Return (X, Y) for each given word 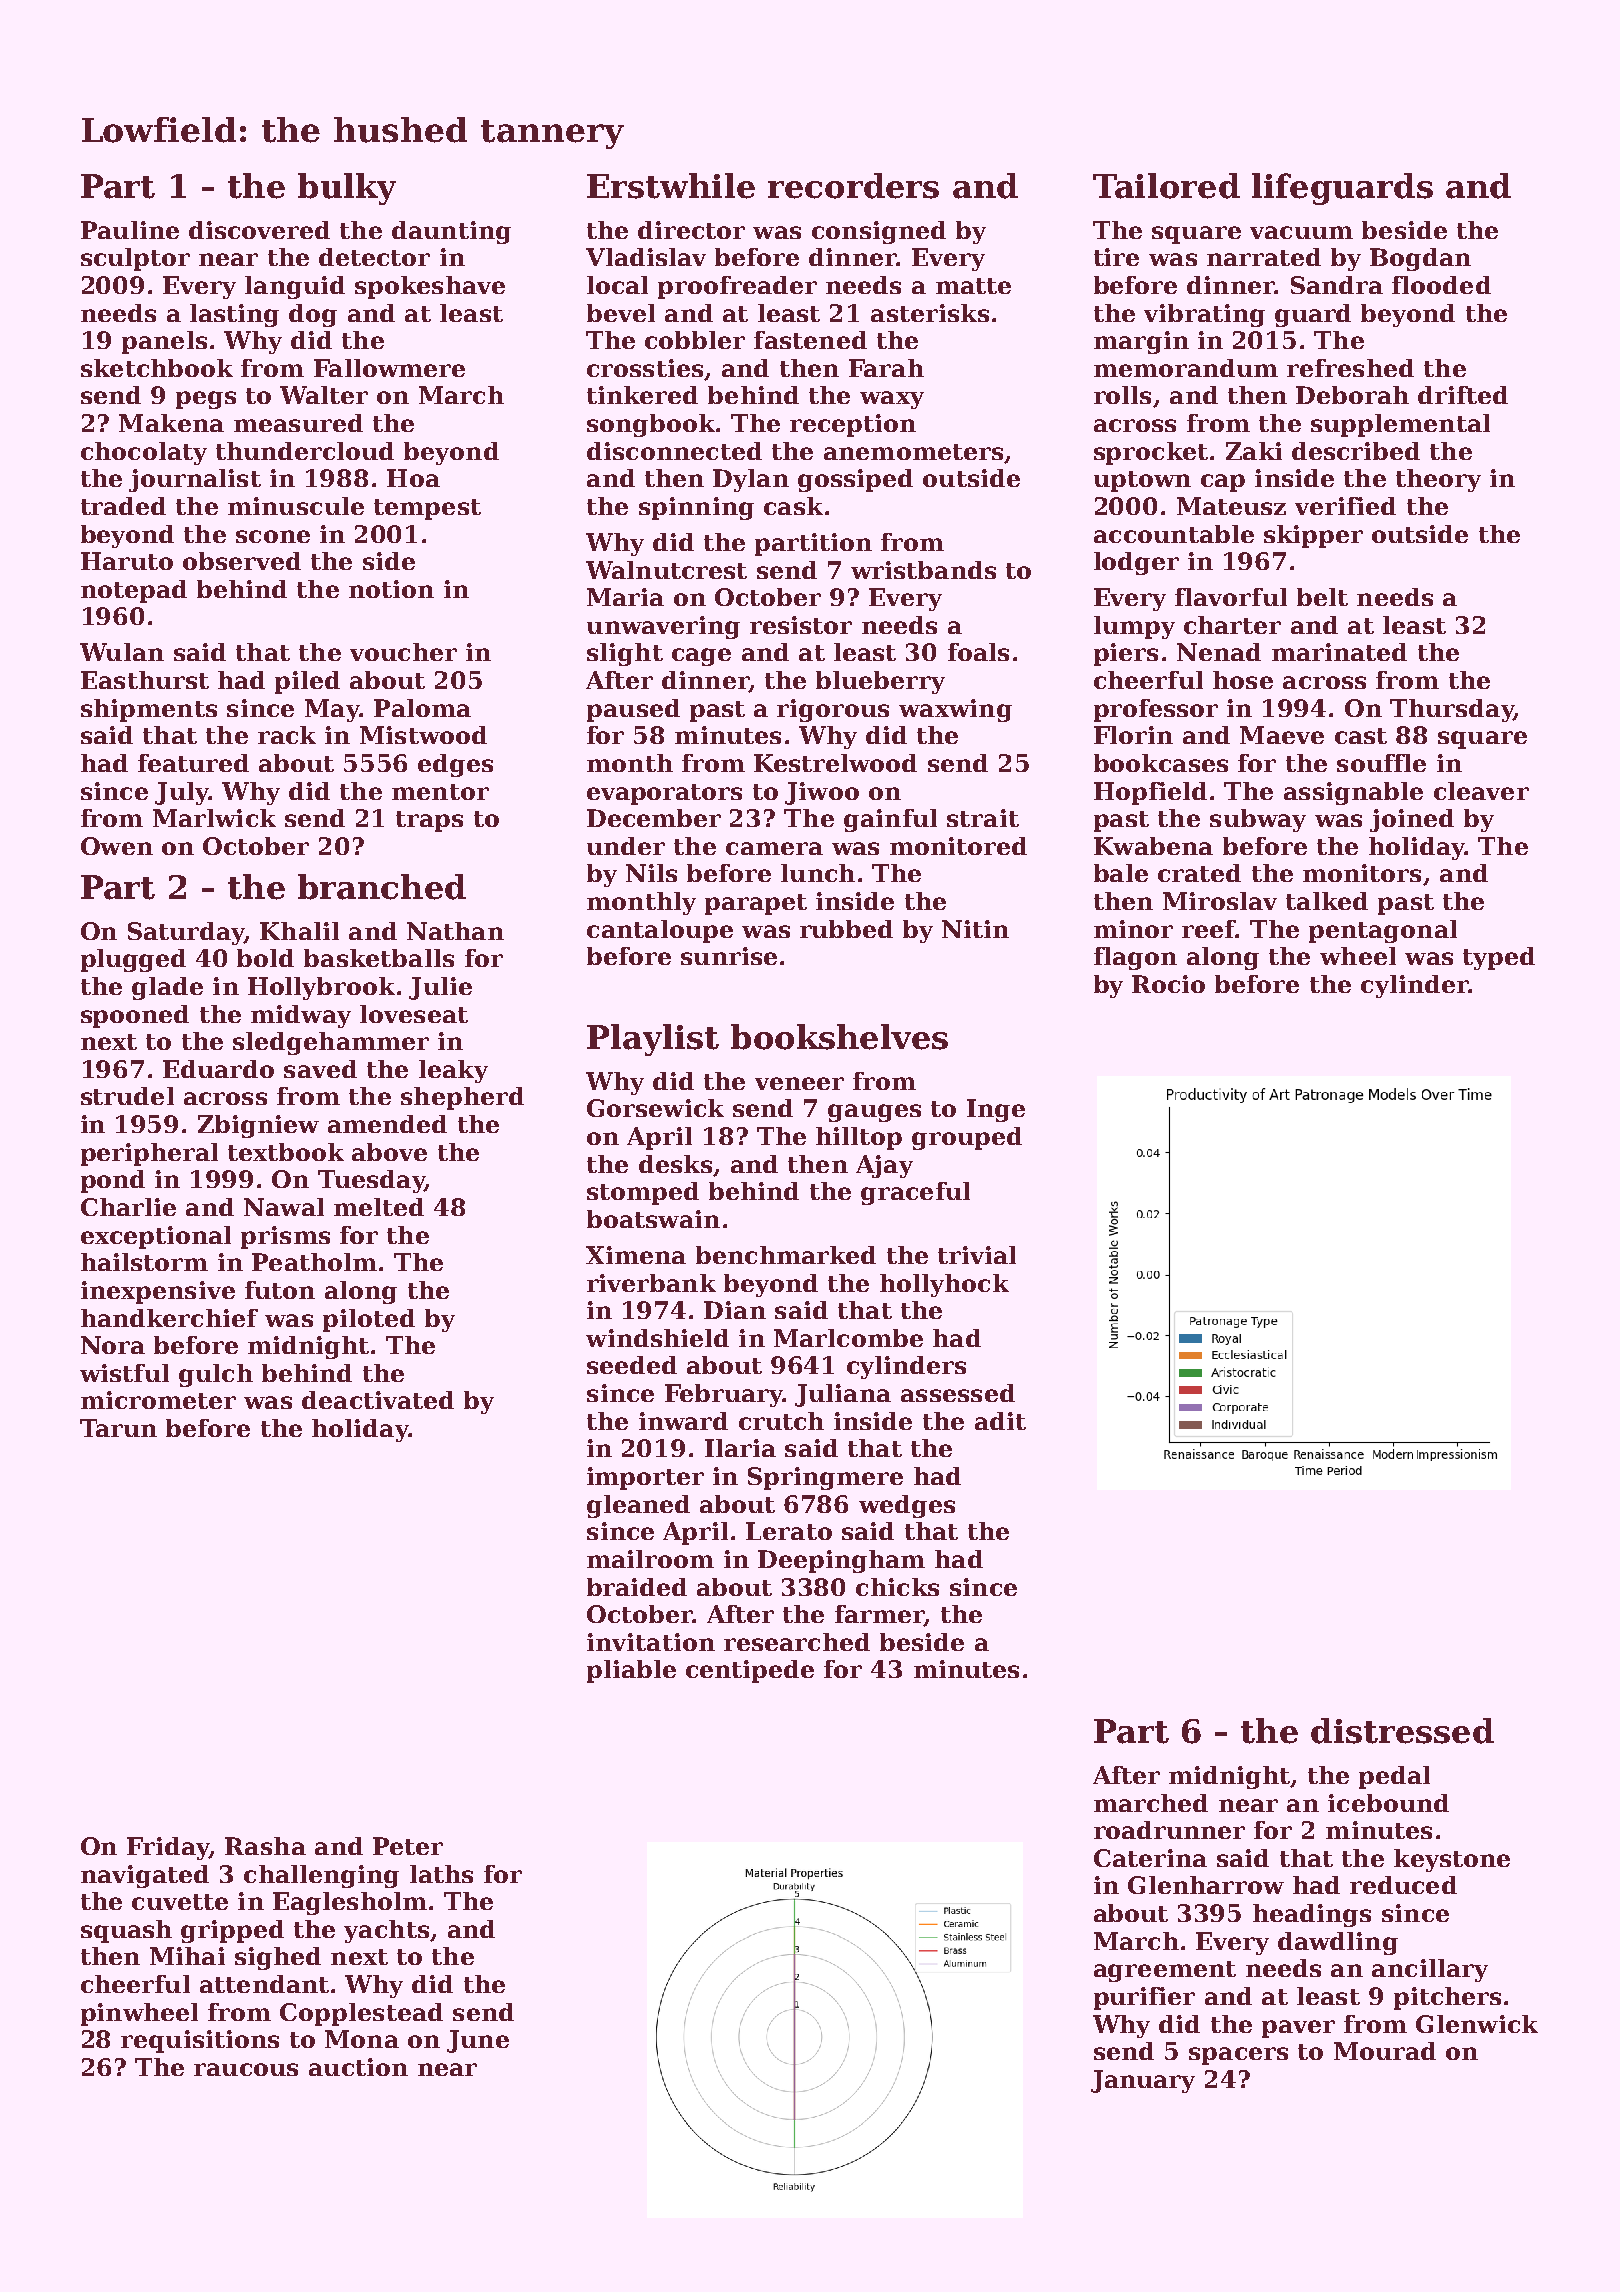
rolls (1122, 395)
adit (1000, 1421)
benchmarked (786, 1255)
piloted (369, 1320)
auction (358, 2067)
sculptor (135, 259)
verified (1345, 506)
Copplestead (361, 2014)
